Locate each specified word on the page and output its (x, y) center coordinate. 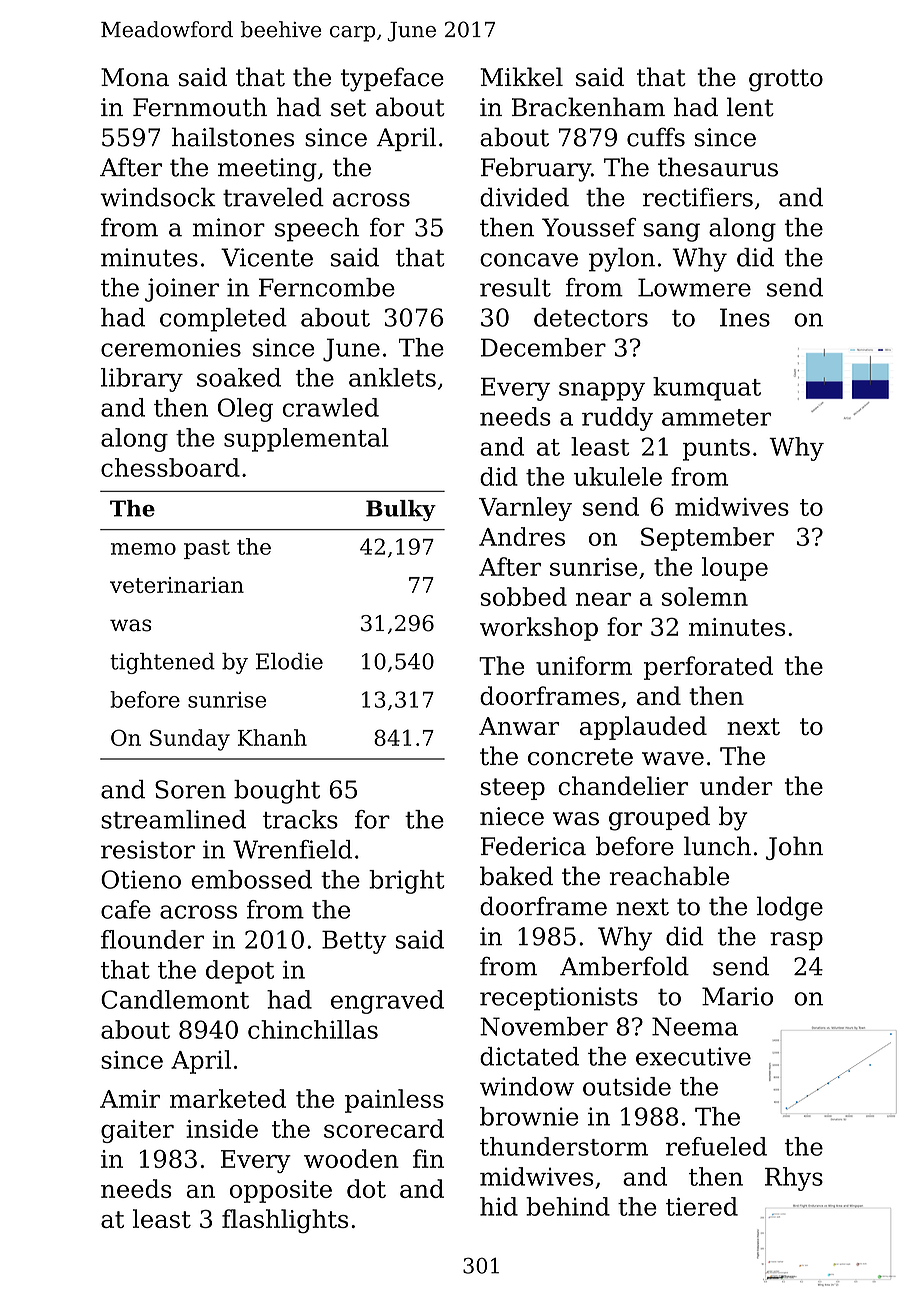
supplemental (306, 440)
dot (366, 1188)
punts (716, 450)
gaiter (137, 1131)
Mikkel (521, 77)
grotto (786, 80)
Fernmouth (200, 107)
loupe (735, 569)
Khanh (272, 737)
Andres (522, 536)
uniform (584, 665)
